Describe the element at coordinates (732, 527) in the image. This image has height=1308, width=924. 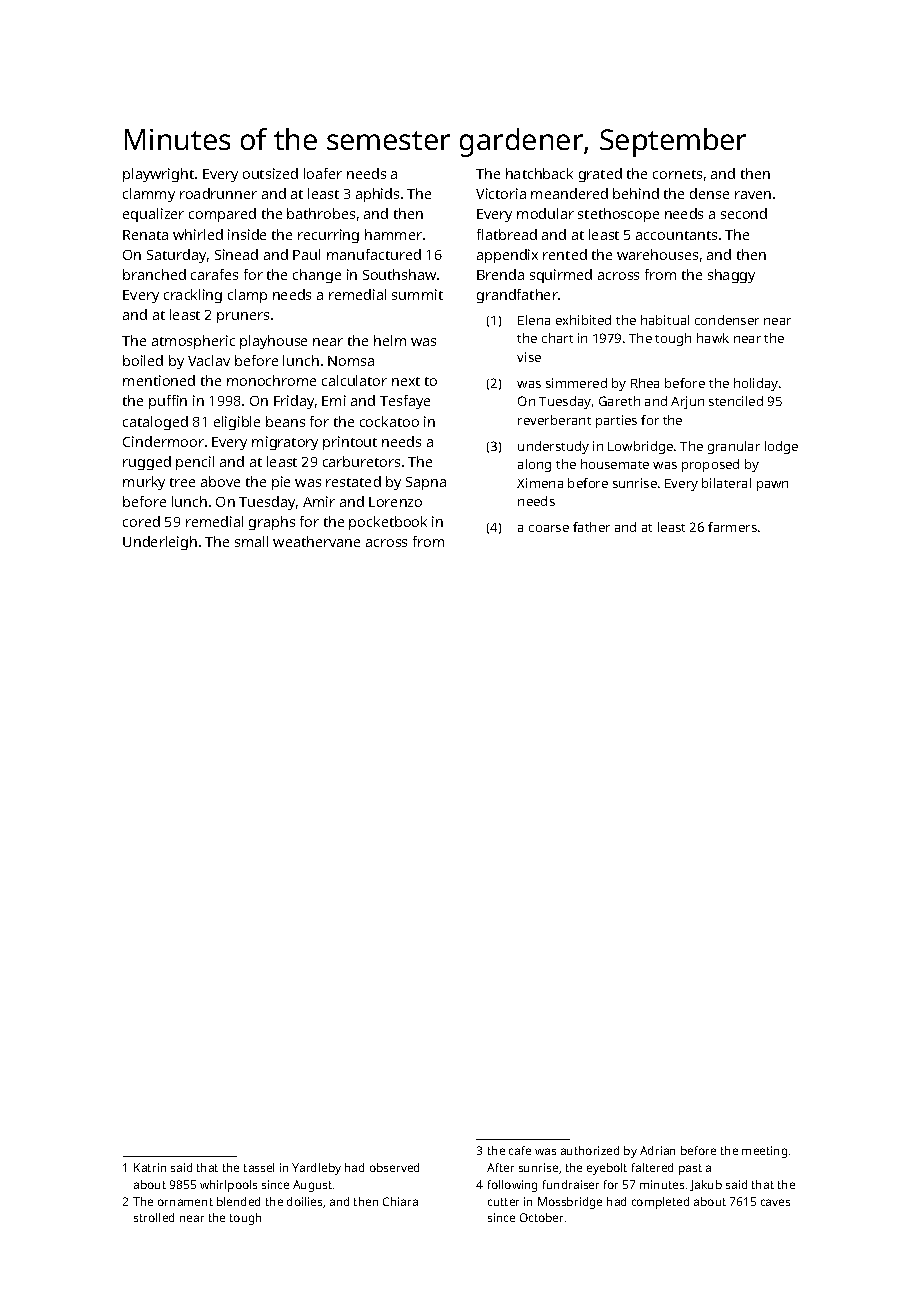
I see `farmers` at that location.
